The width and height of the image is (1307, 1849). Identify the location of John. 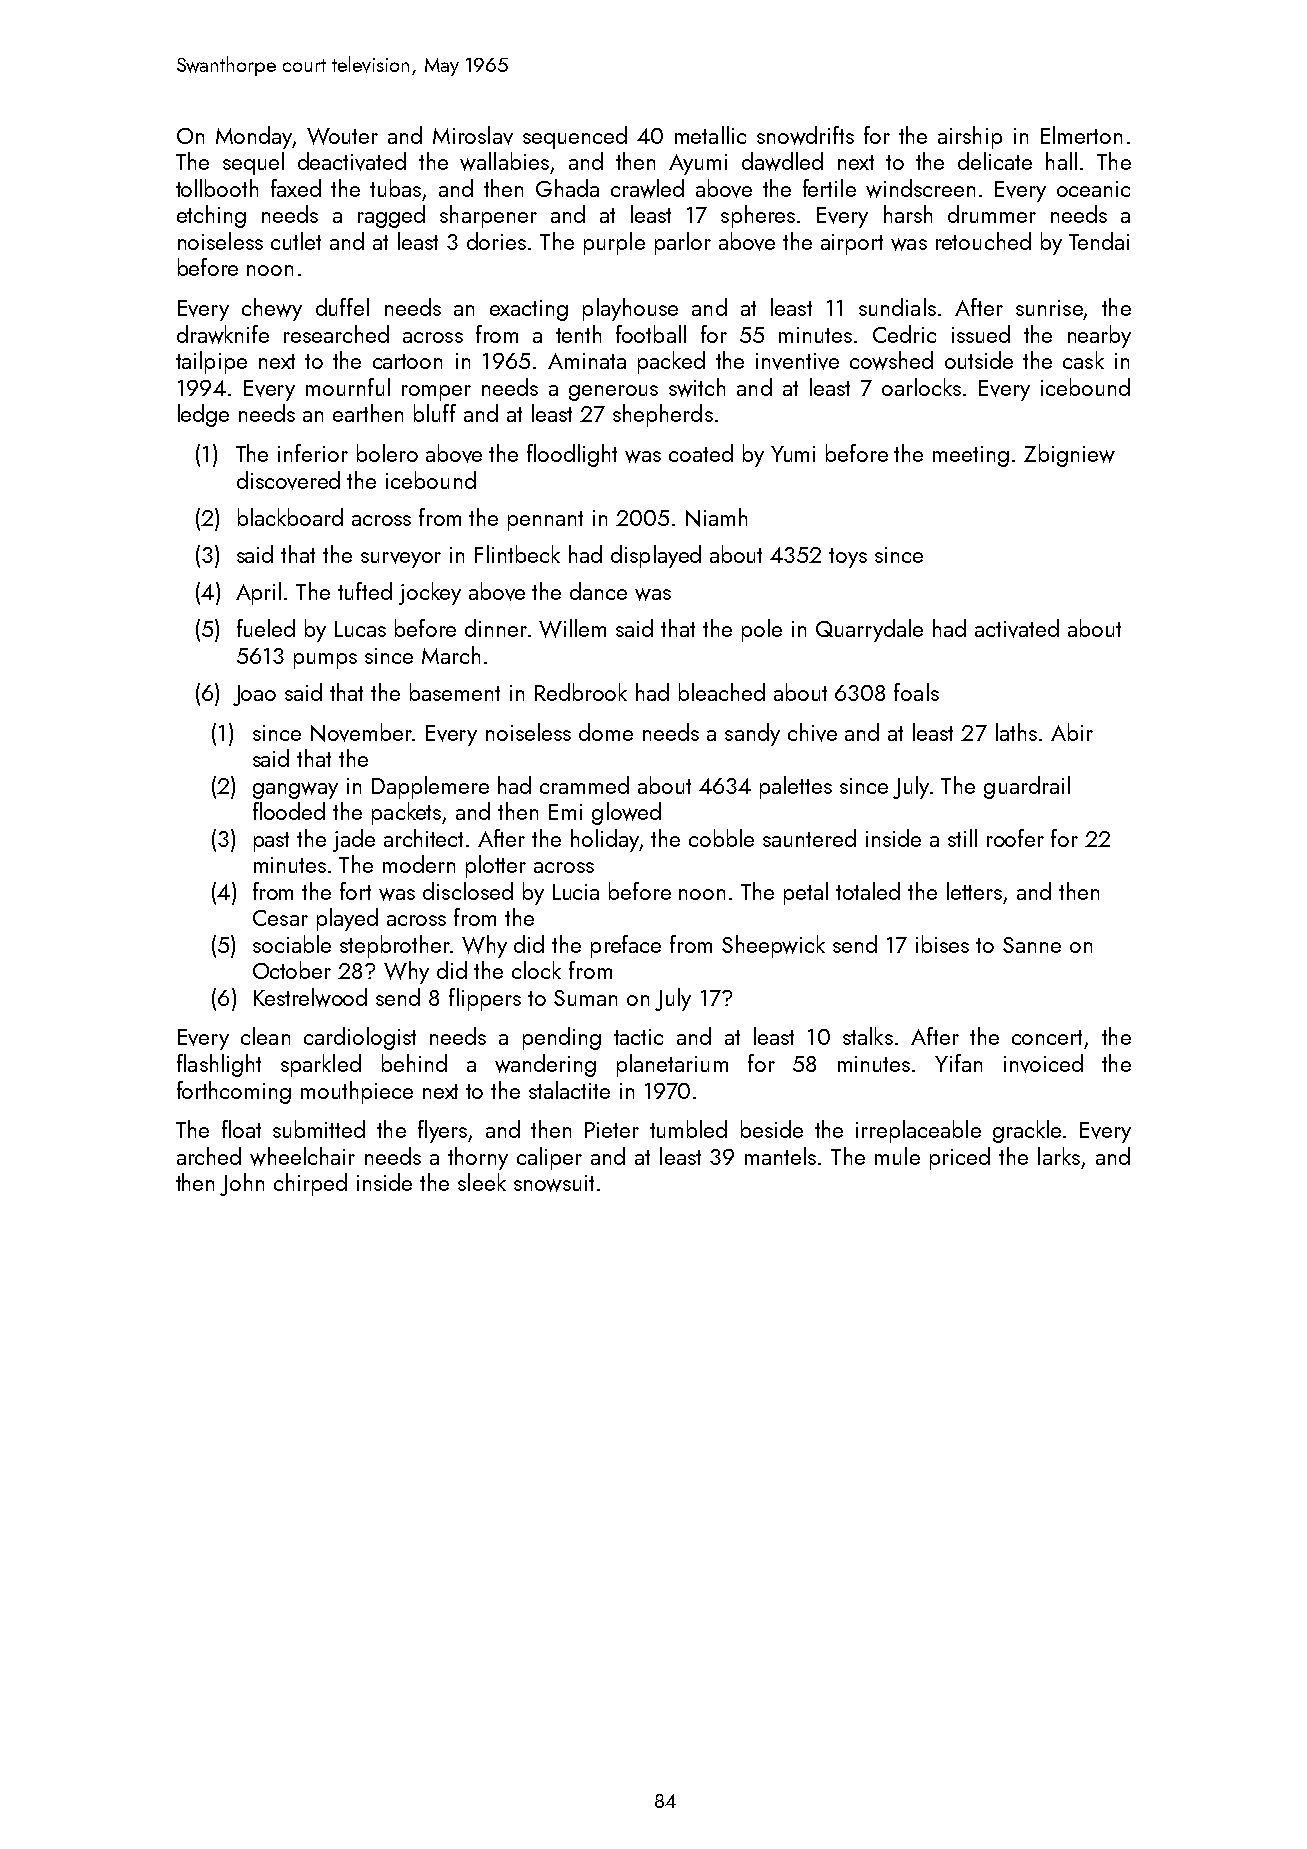
(242, 1184).
